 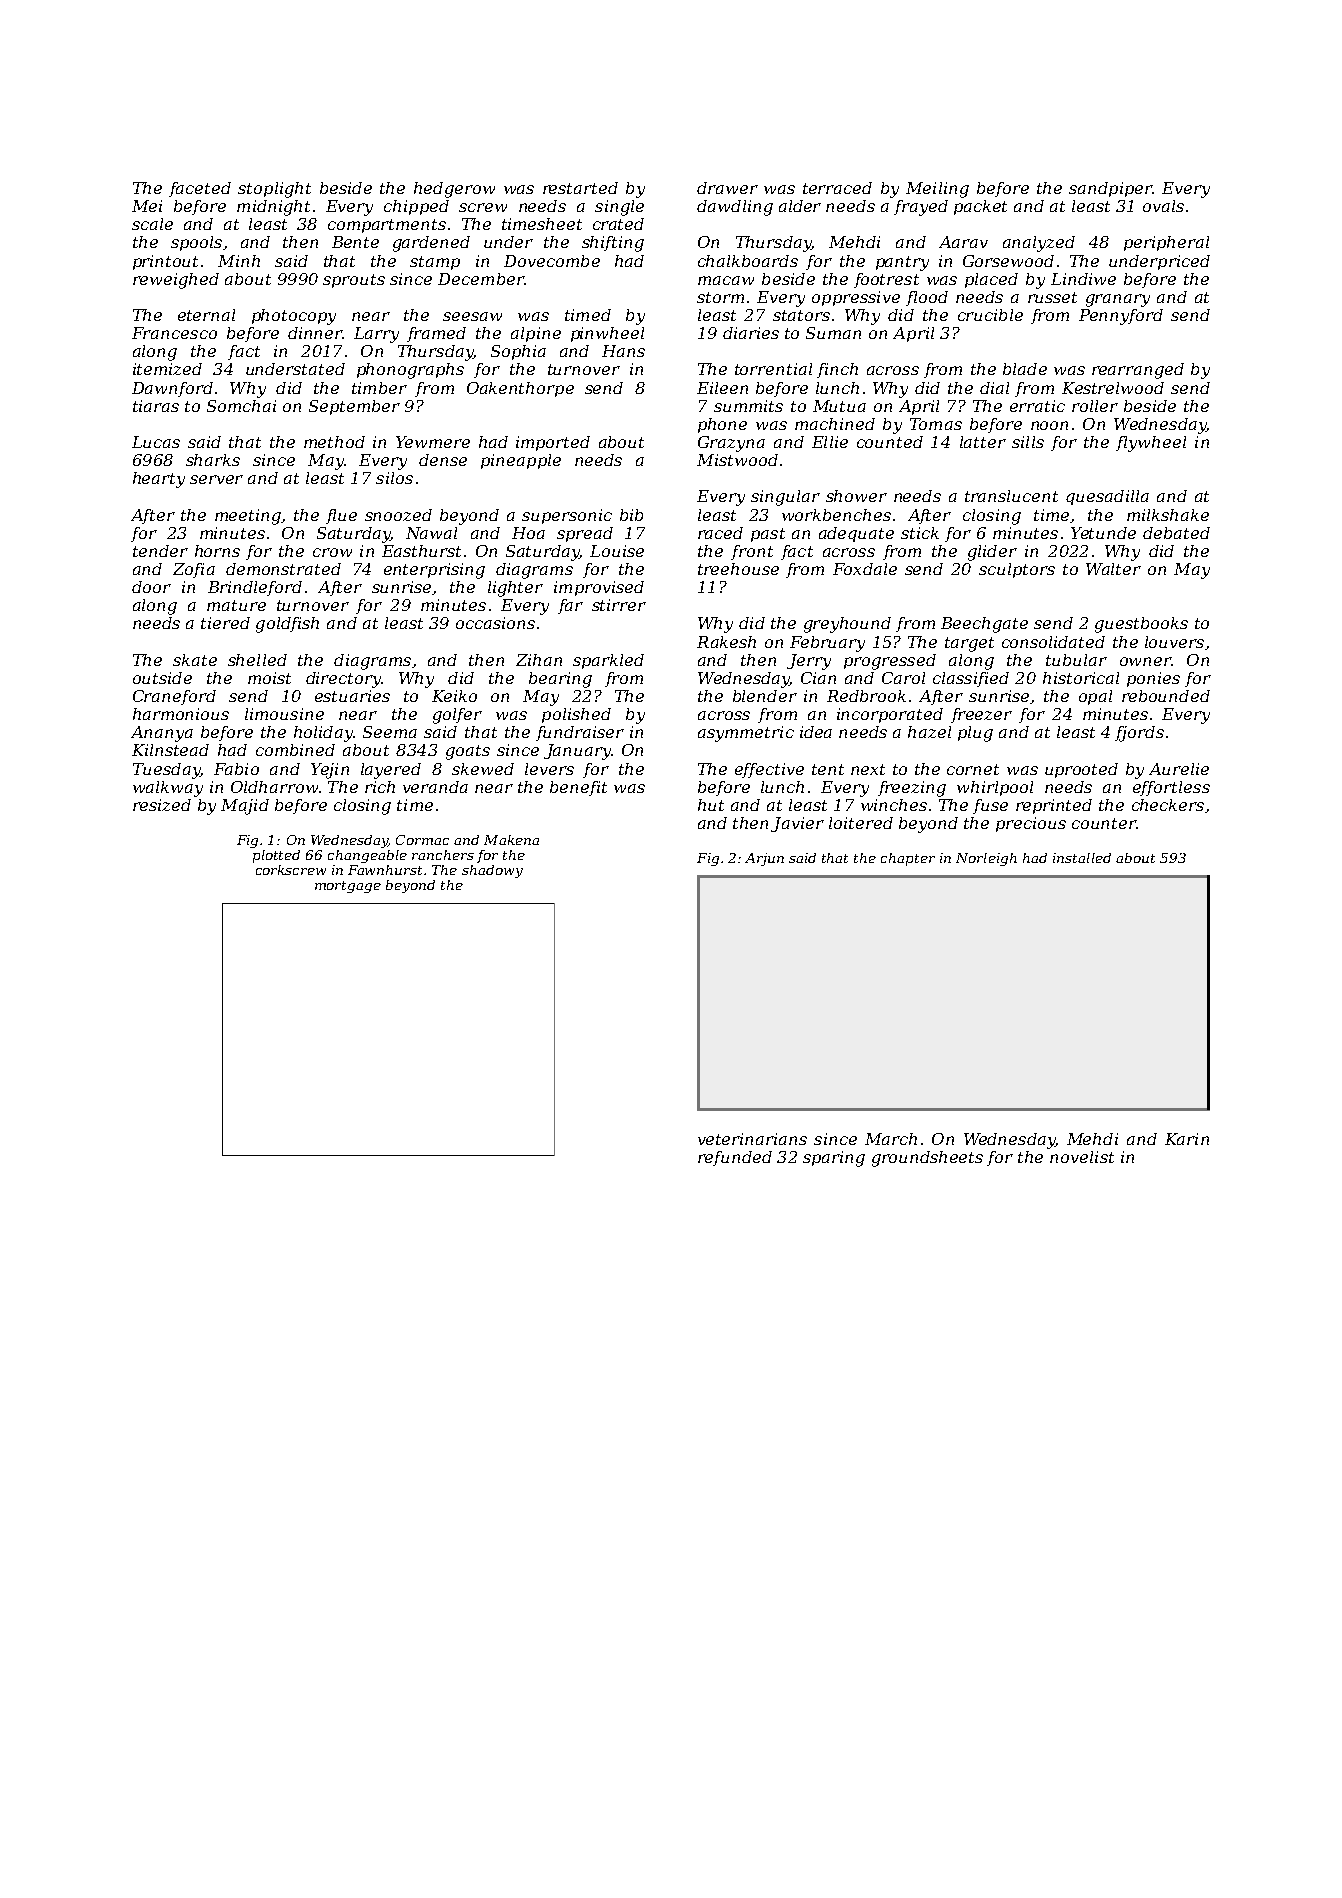 What do you see at coordinates (735, 1158) in the document?
I see `refunded` at bounding box center [735, 1158].
